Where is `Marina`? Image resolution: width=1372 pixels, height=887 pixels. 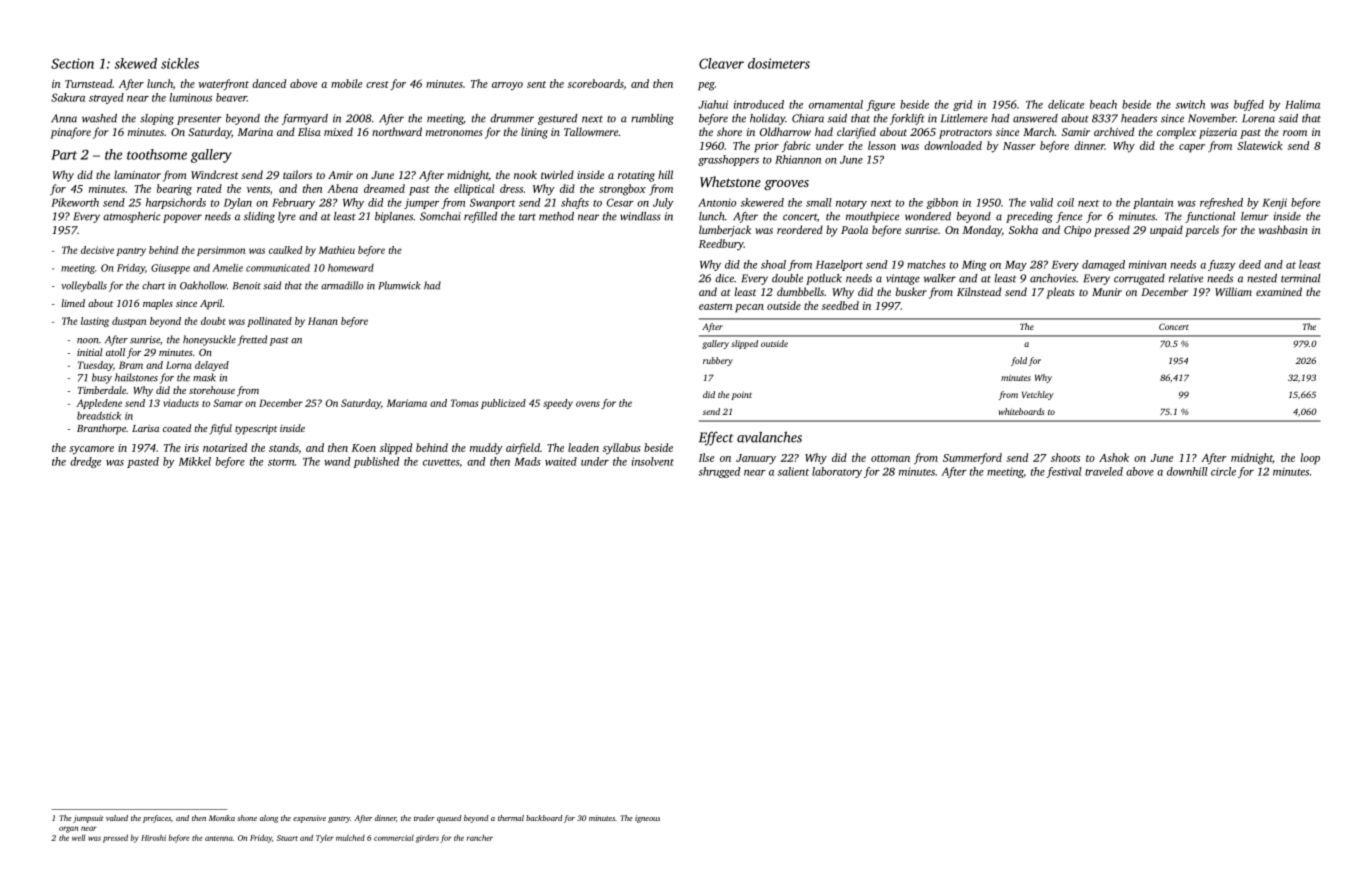 Marina is located at coordinates (255, 132).
